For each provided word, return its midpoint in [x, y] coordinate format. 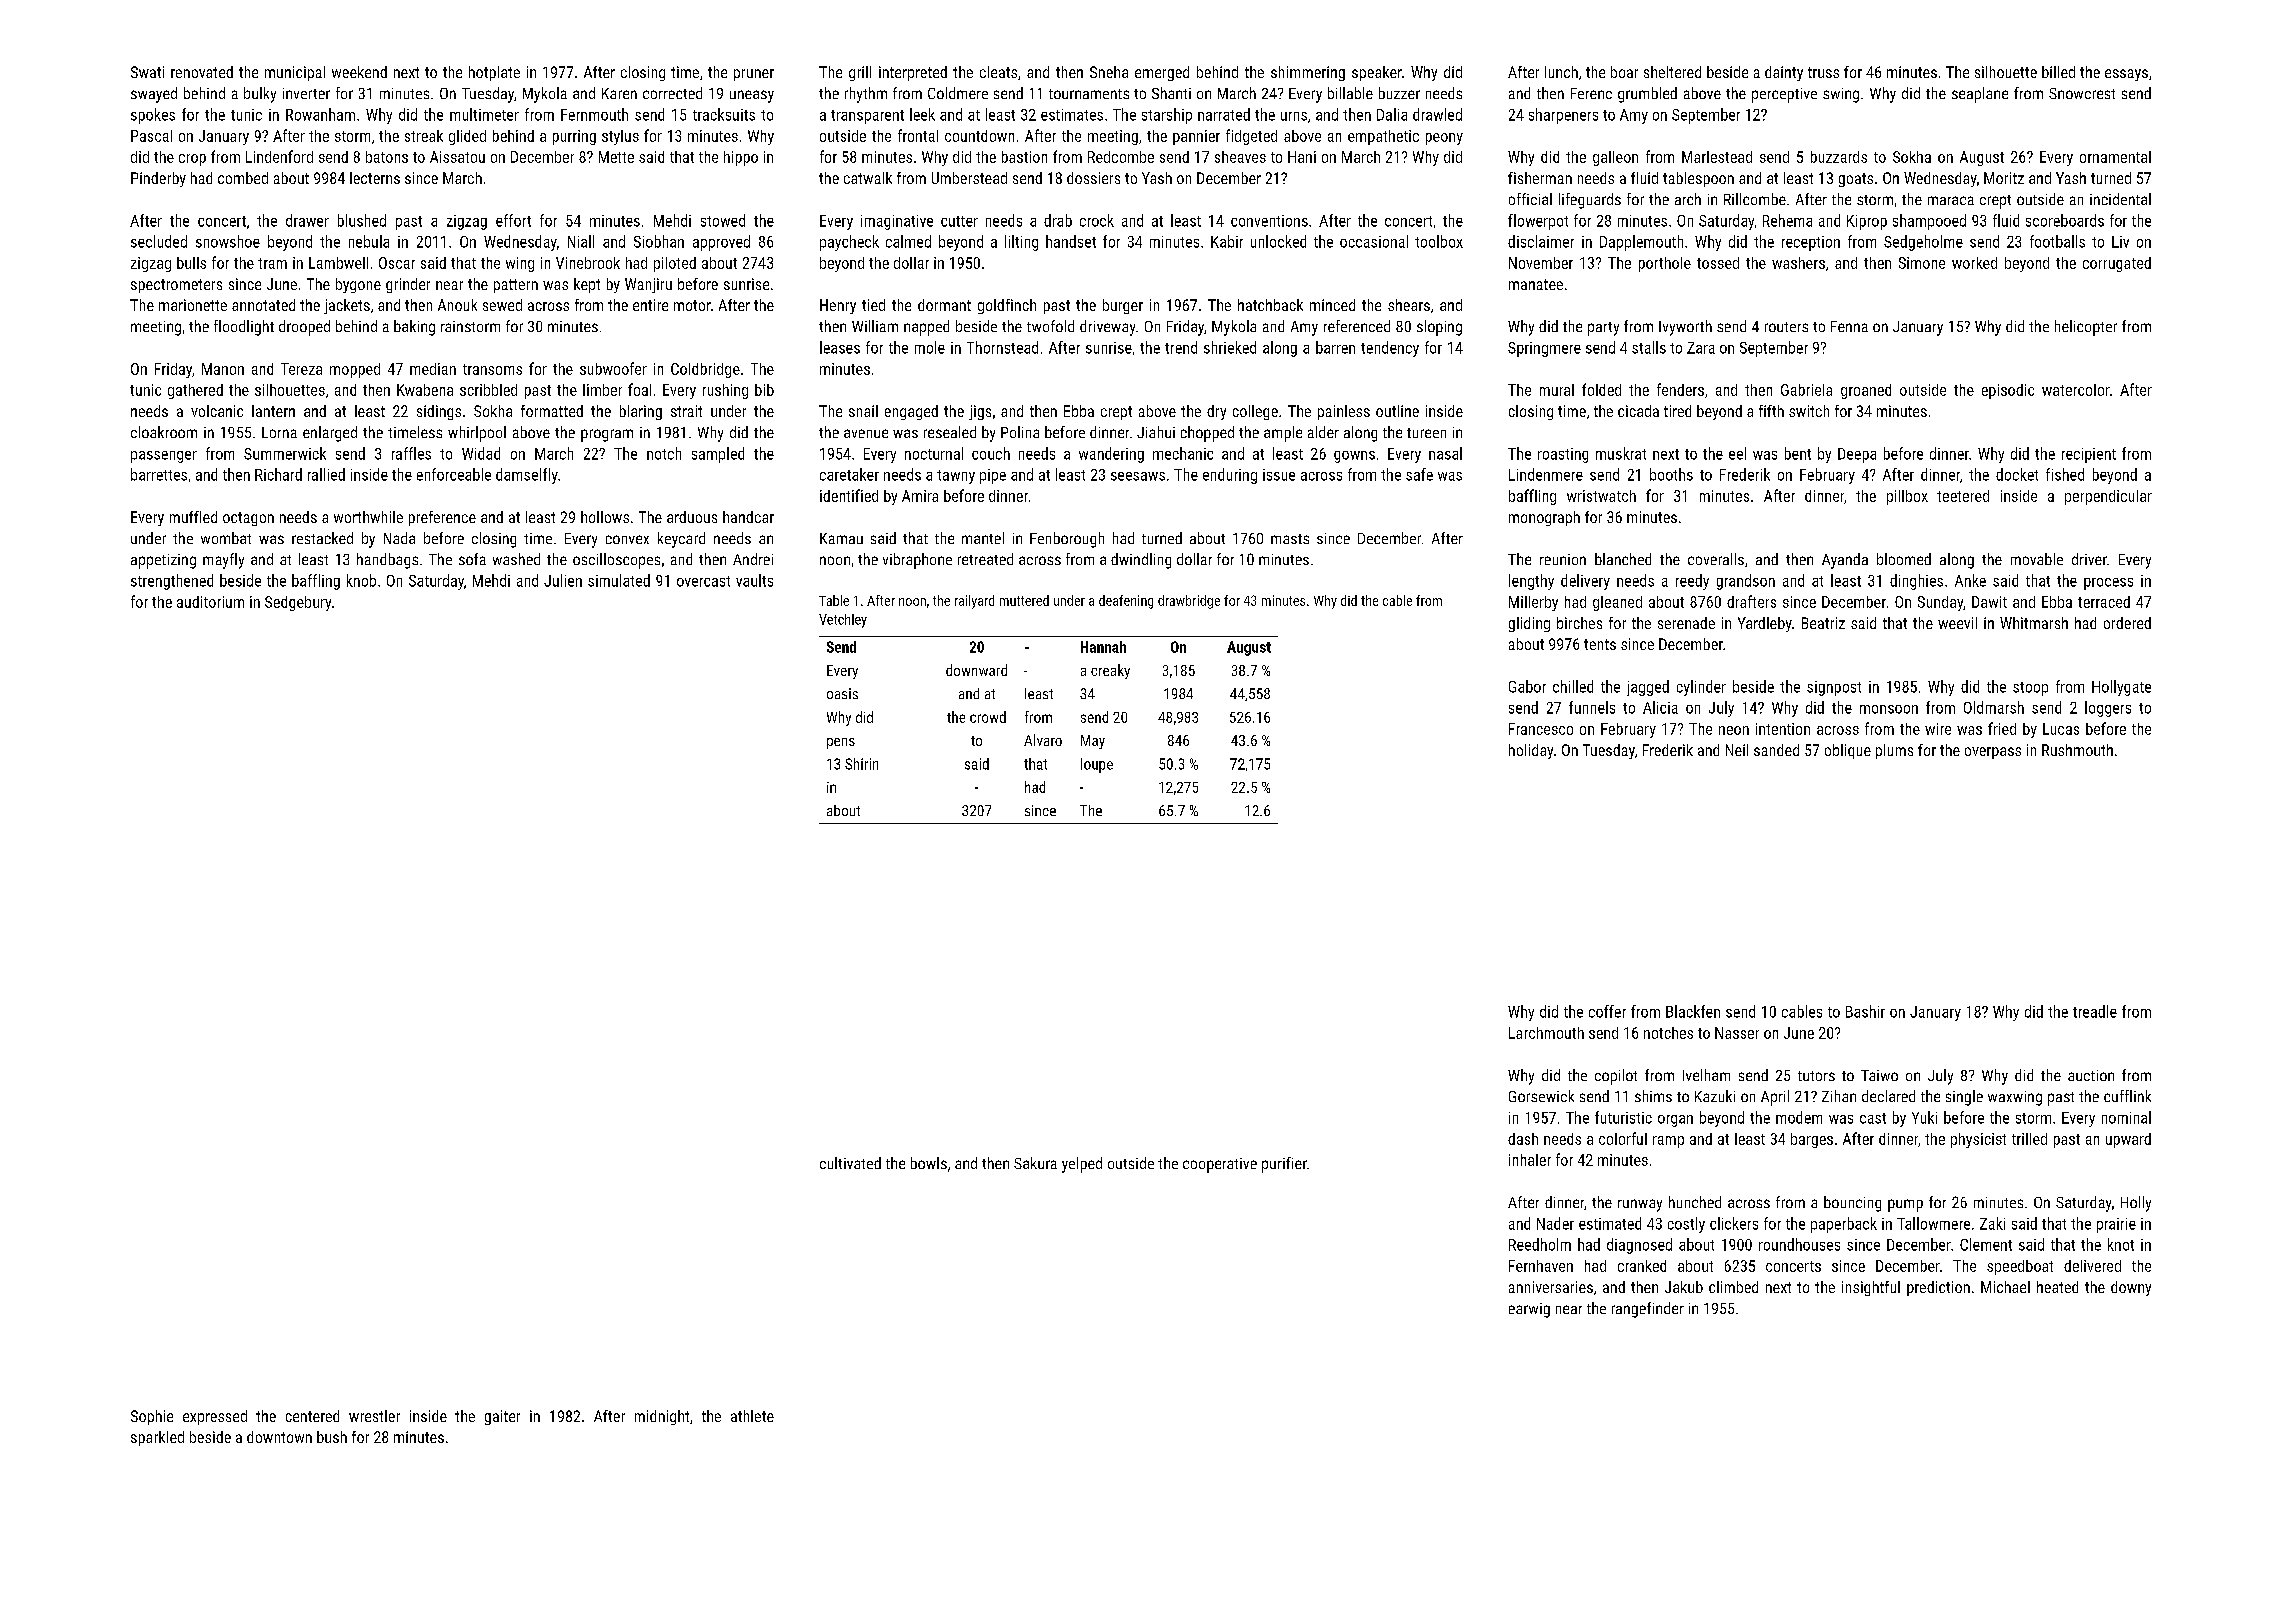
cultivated [850, 1163]
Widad [481, 453]
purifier [1284, 1165]
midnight [662, 1417]
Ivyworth [1685, 328]
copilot [1616, 1077]
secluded [159, 241]
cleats [998, 72]
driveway [1107, 328]
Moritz [2004, 178]
